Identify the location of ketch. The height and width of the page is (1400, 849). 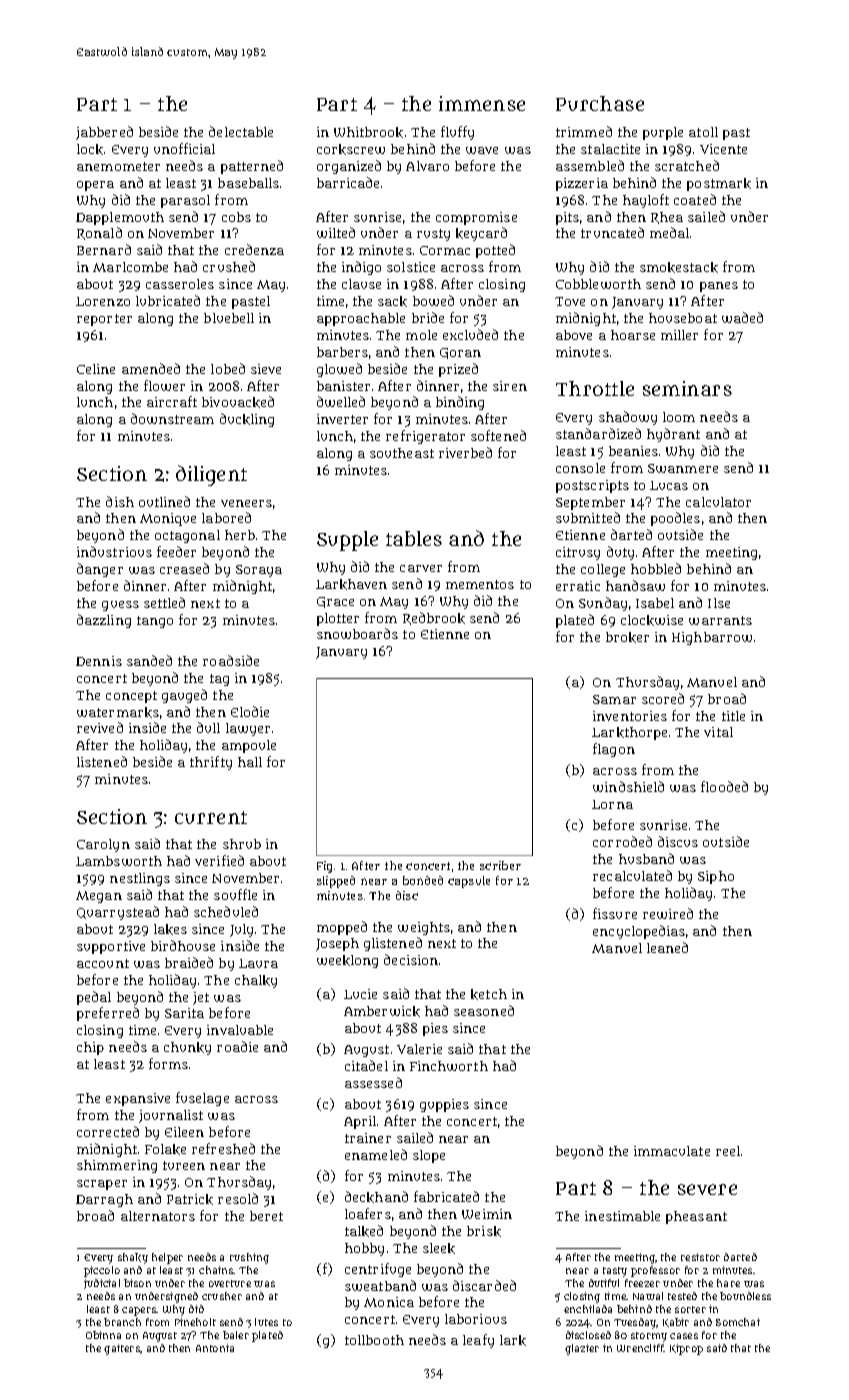
(489, 994).
